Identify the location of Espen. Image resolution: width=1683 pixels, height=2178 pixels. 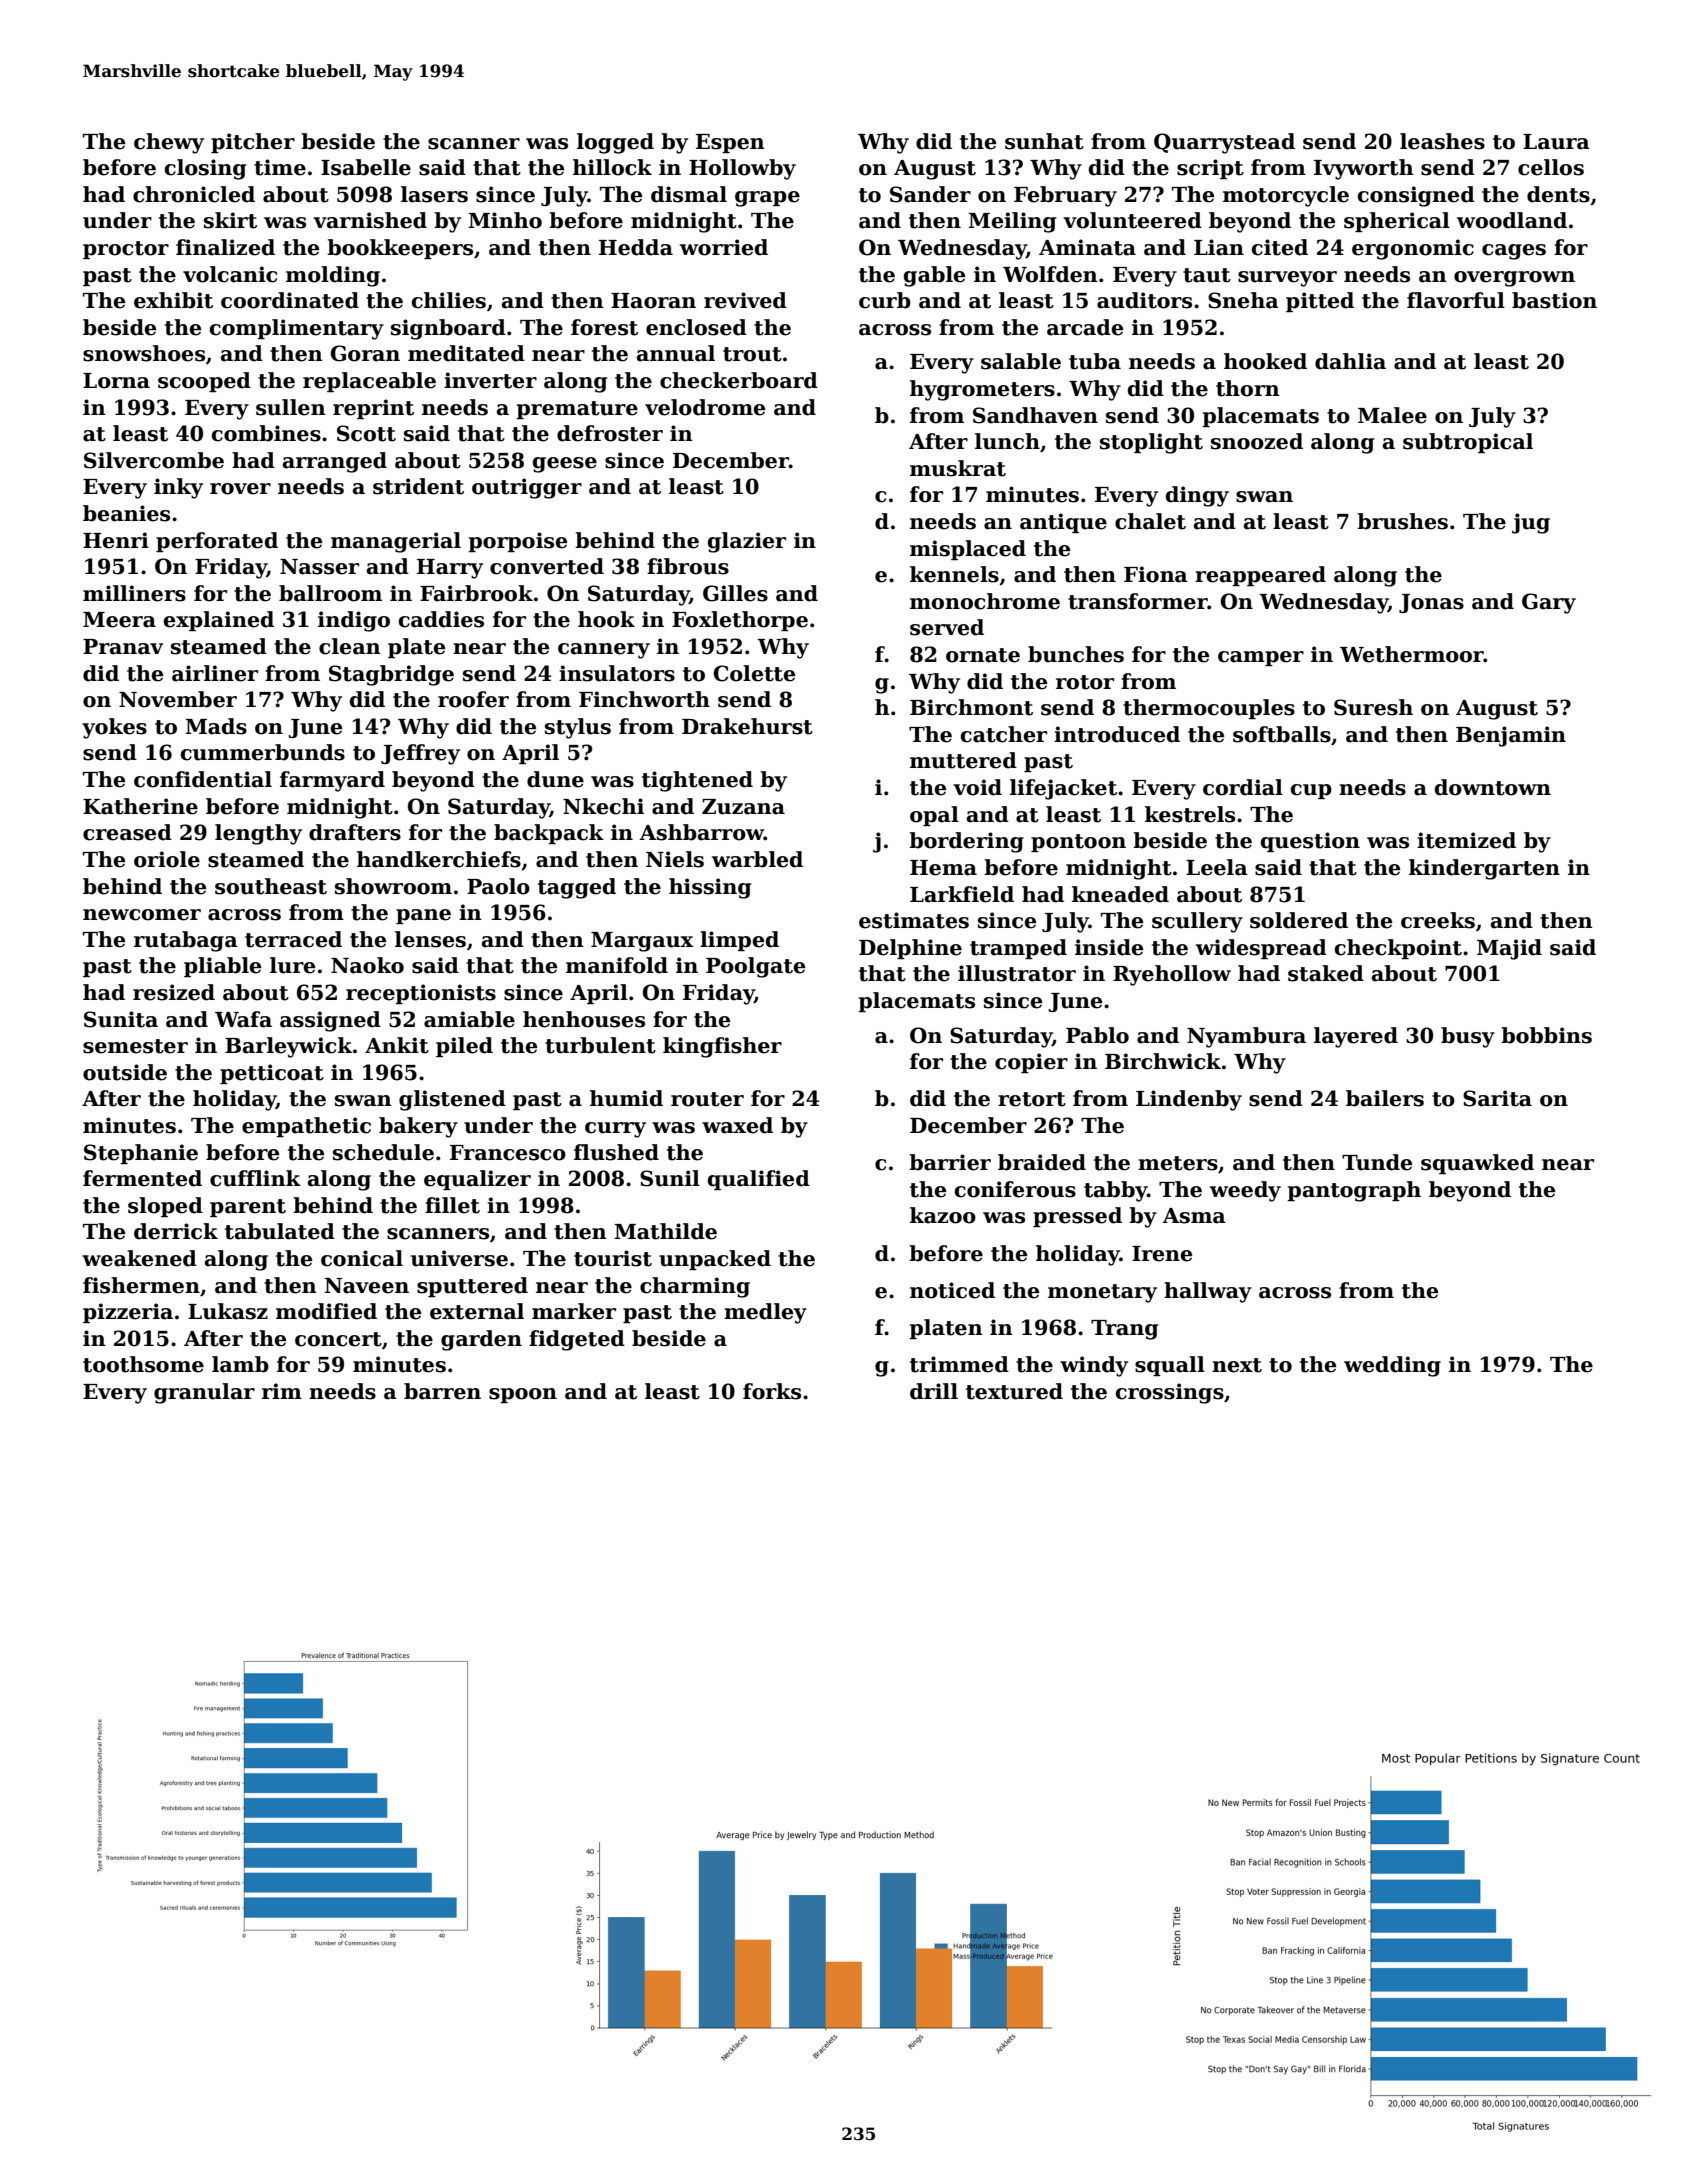
(730, 143).
